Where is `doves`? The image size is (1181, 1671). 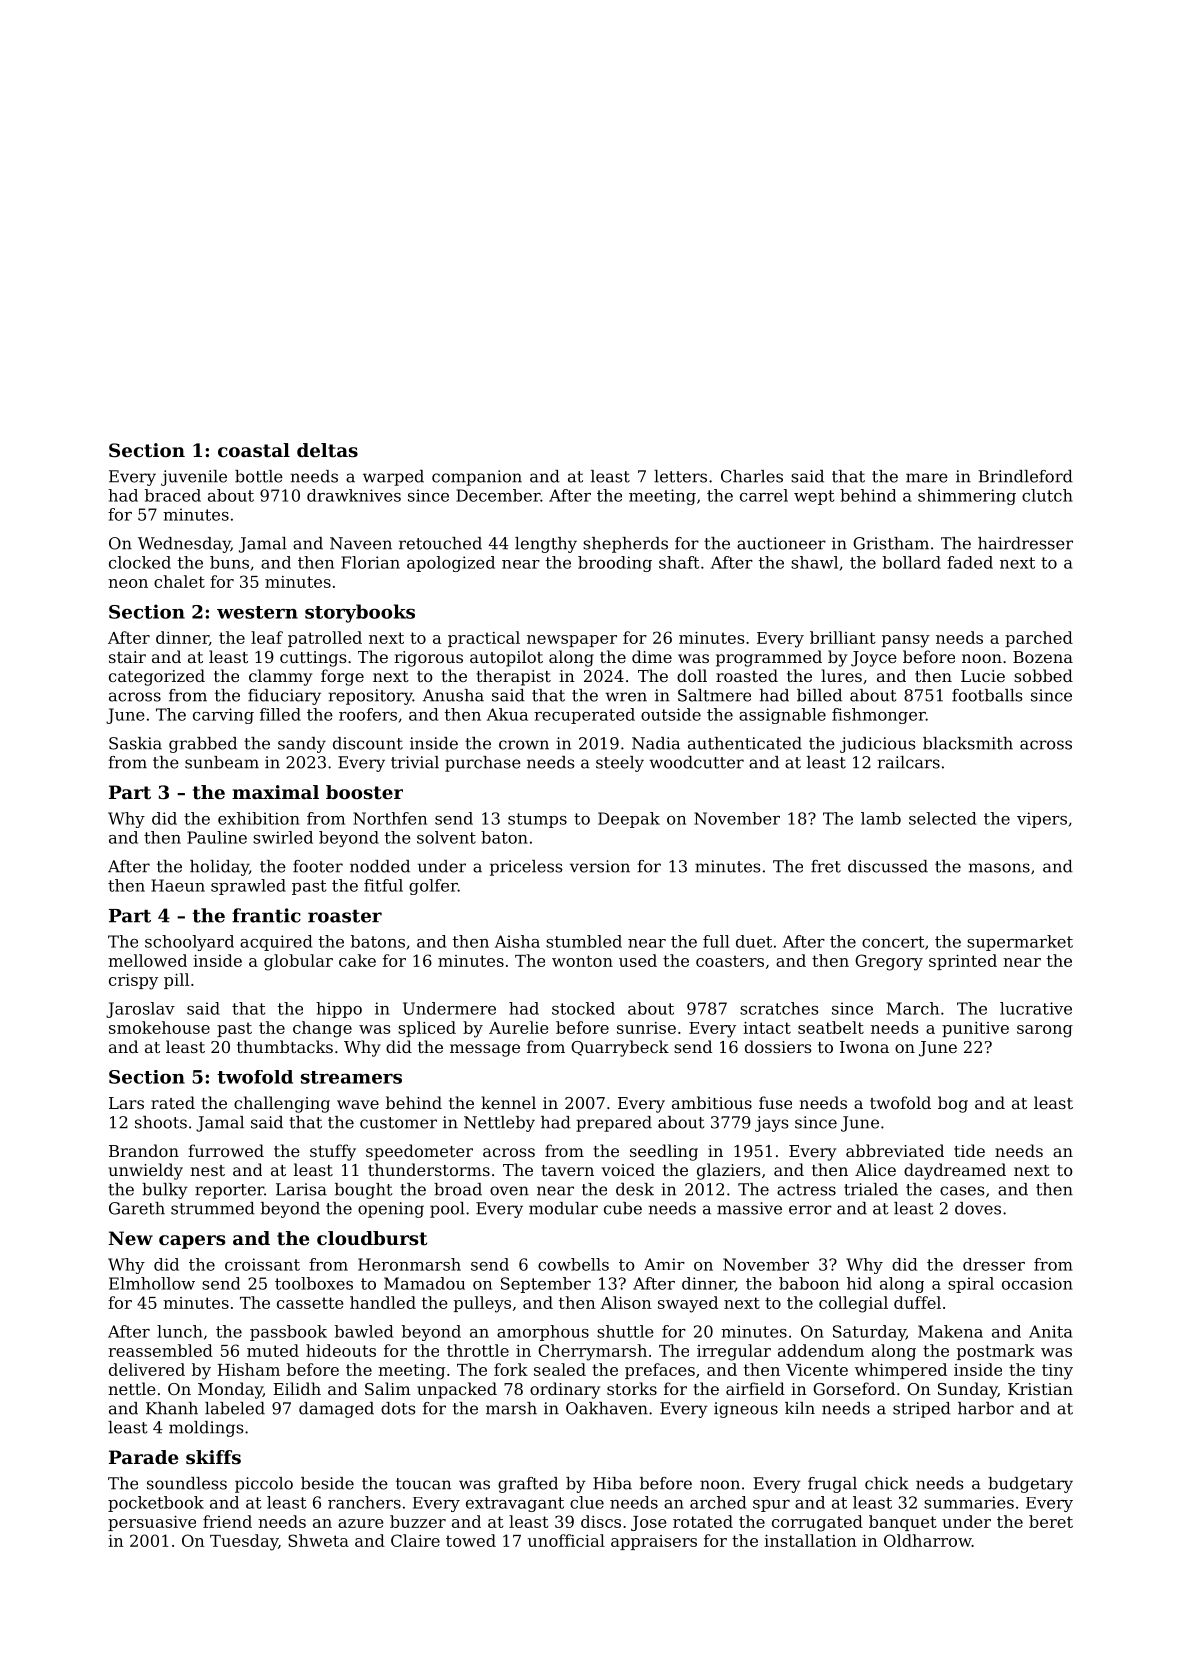
doves is located at coordinates (978, 1208).
